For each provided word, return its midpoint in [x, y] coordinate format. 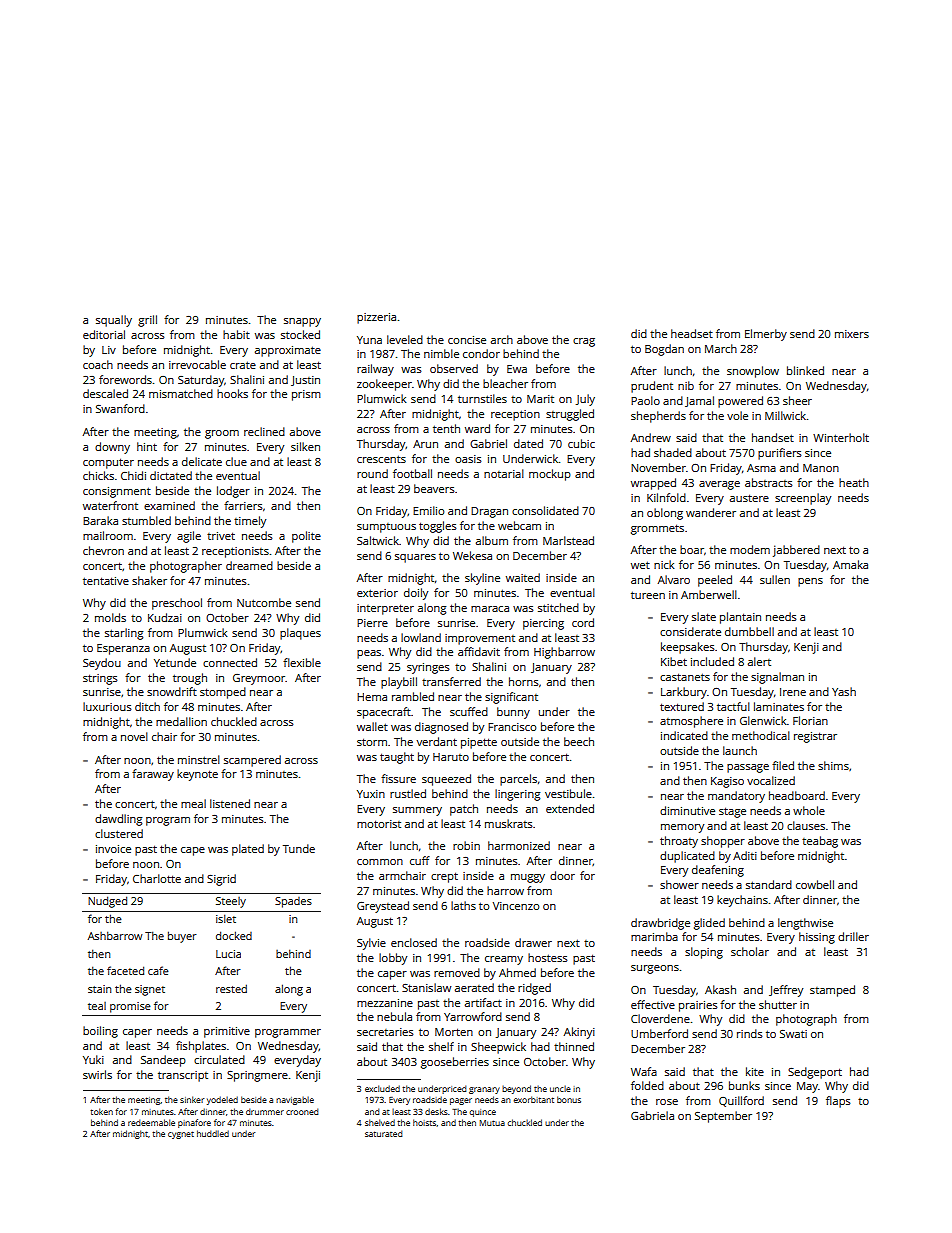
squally [114, 321]
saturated [384, 1133]
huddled [213, 1133]
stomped [223, 693]
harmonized [519, 845]
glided [709, 924]
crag [584, 342]
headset [692, 333]
